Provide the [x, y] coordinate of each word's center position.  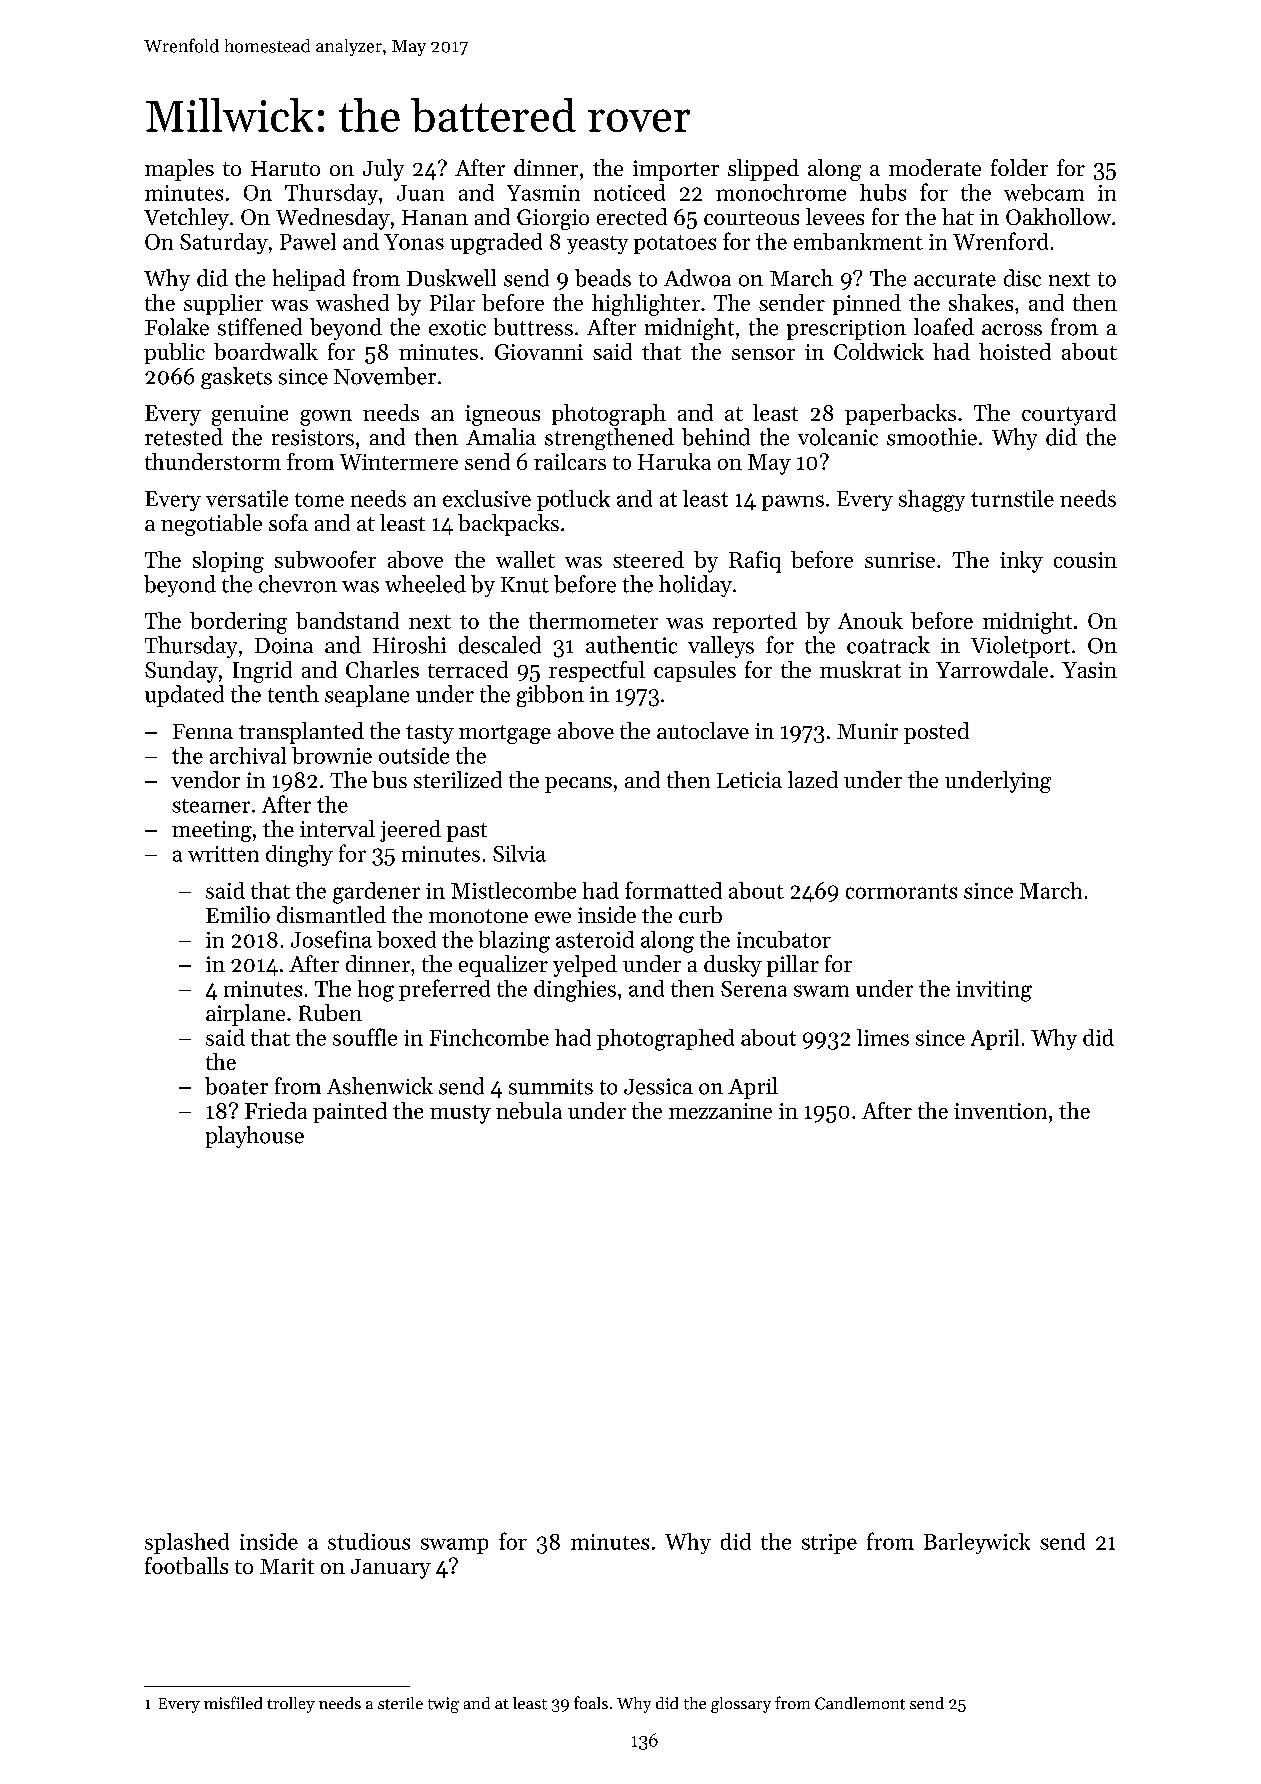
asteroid [595, 939]
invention [1000, 1111]
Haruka [674, 461]
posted [936, 733]
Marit [287, 1566]
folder [1019, 167]
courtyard [1069, 415]
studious [369, 1541]
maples [179, 170]
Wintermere [399, 462]
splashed [187, 1543]
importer [676, 170]
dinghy [299, 856]
